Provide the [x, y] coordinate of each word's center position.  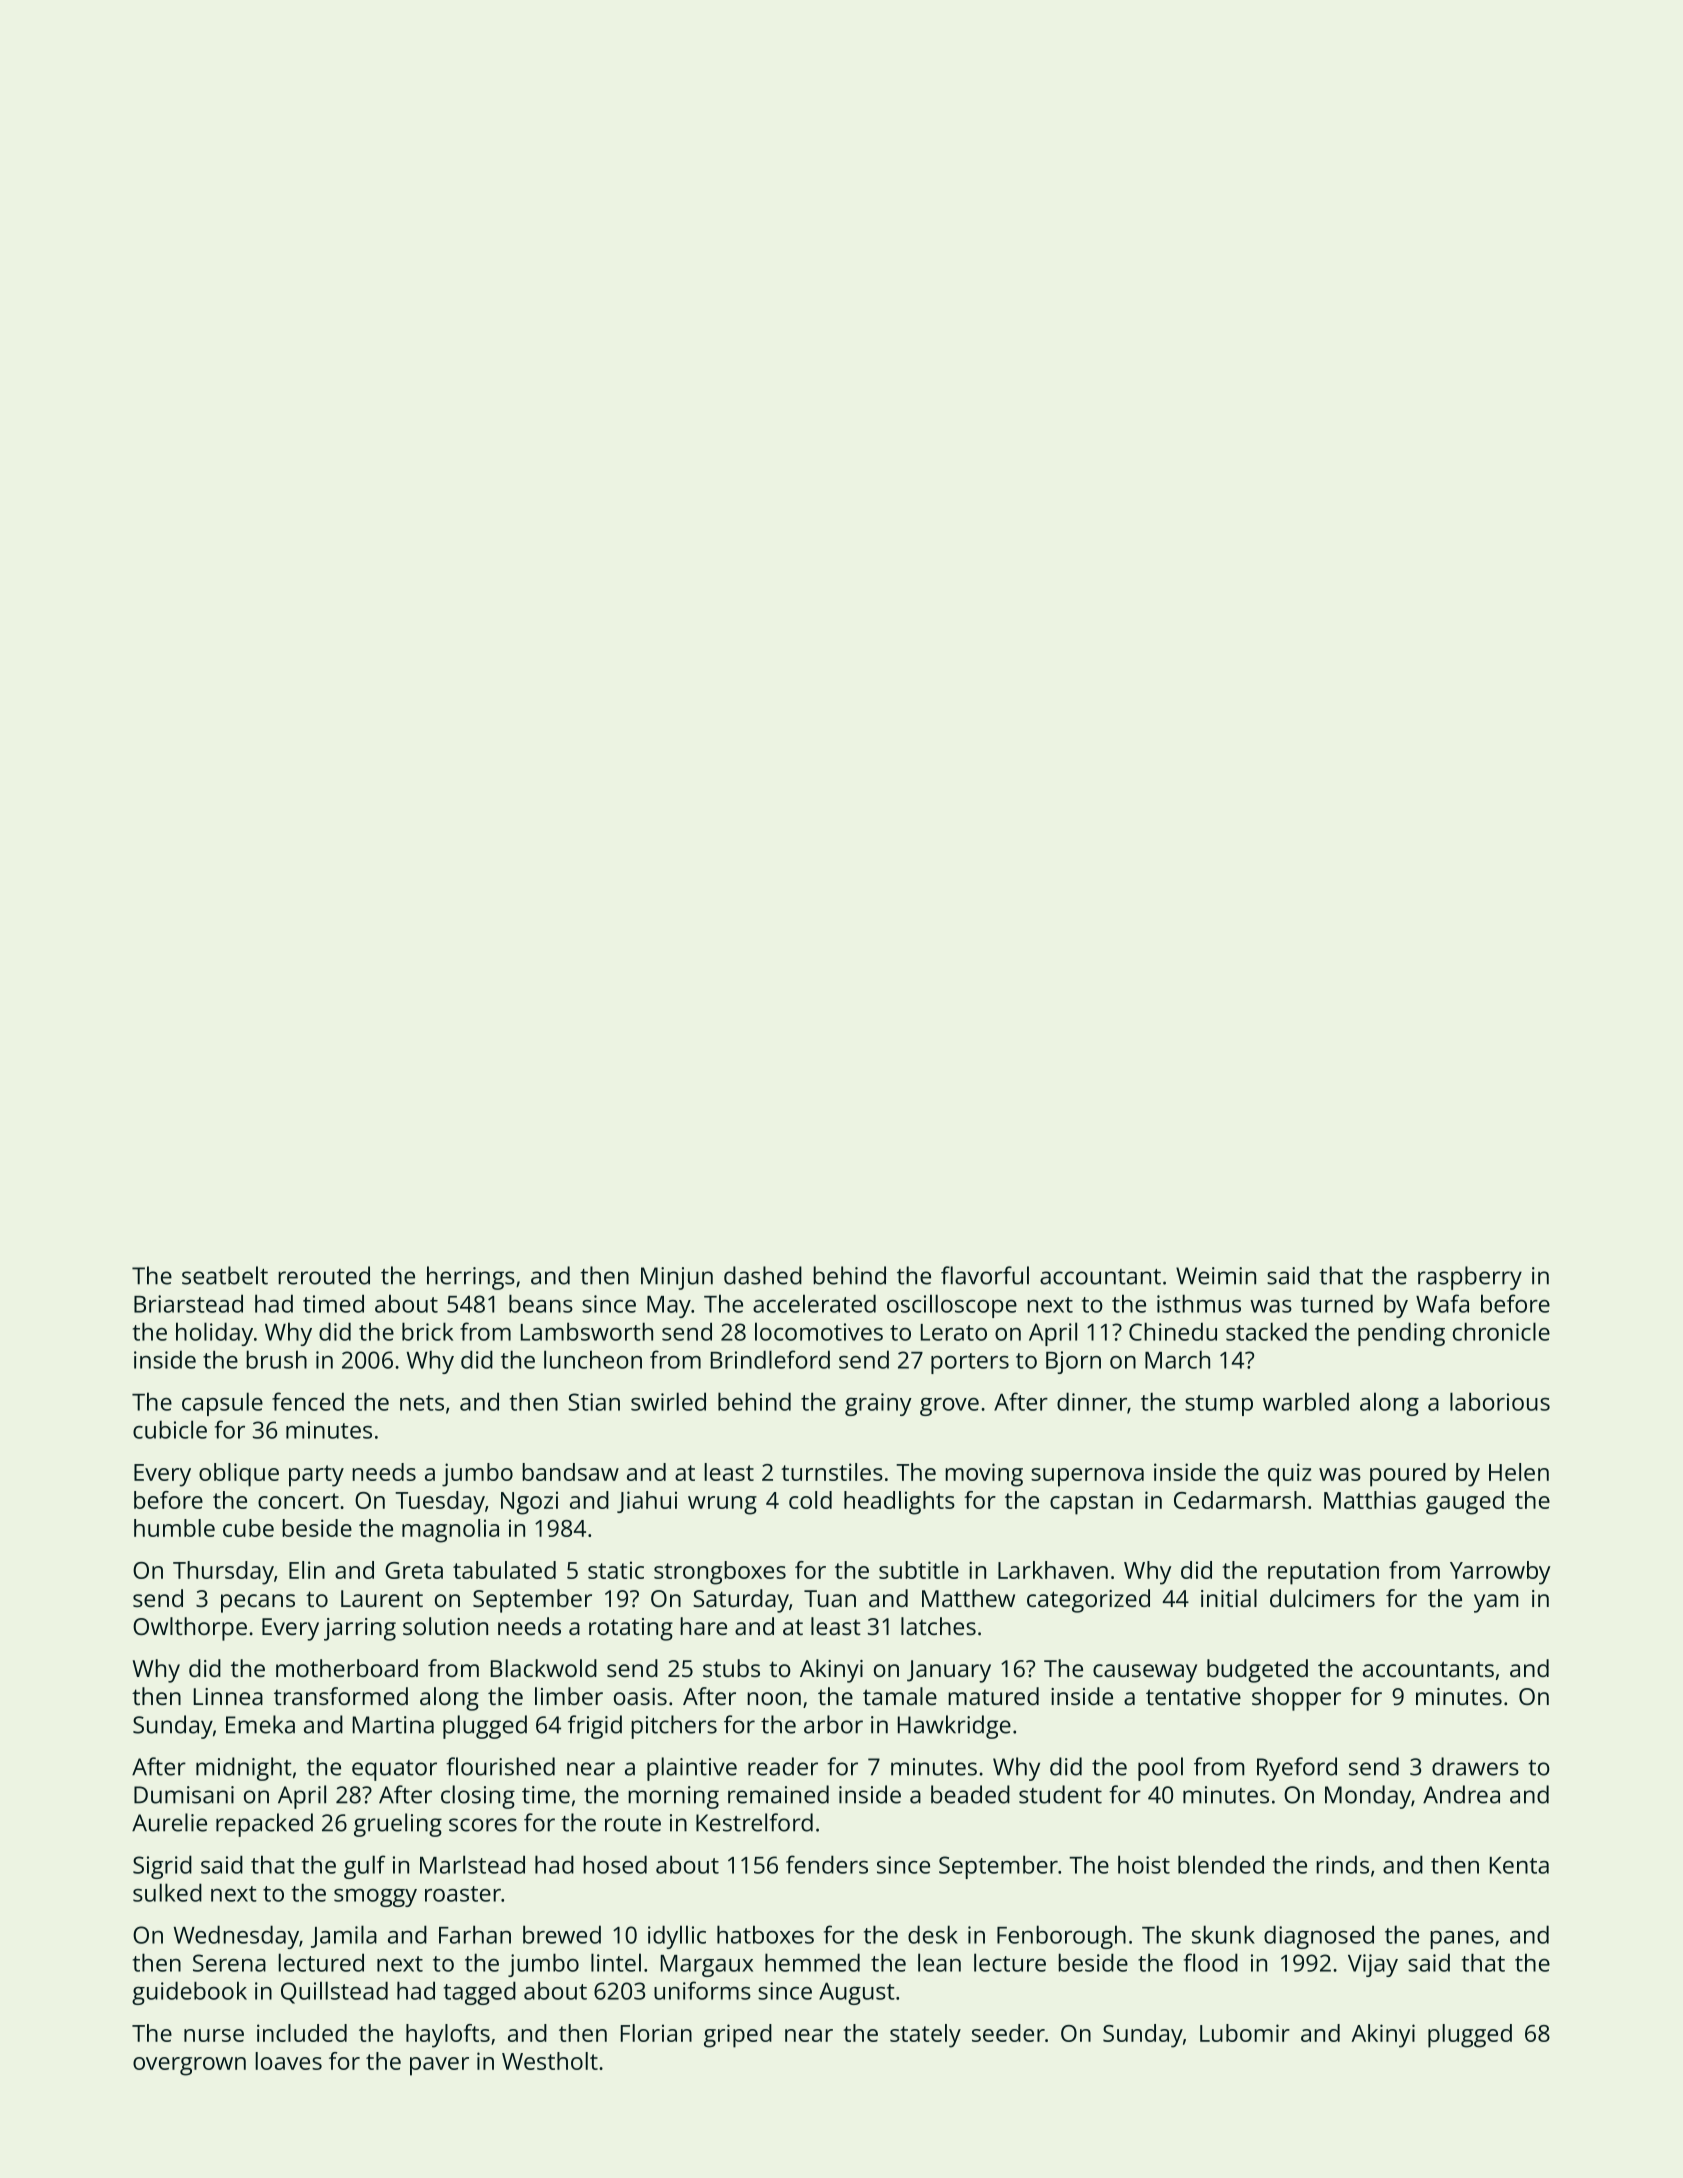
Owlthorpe [190, 1629]
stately [925, 2036]
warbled [1306, 1401]
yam [1496, 1603]
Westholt [550, 2061]
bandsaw [570, 1472]
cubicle [170, 1429]
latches [938, 1626]
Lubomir [1245, 2033]
